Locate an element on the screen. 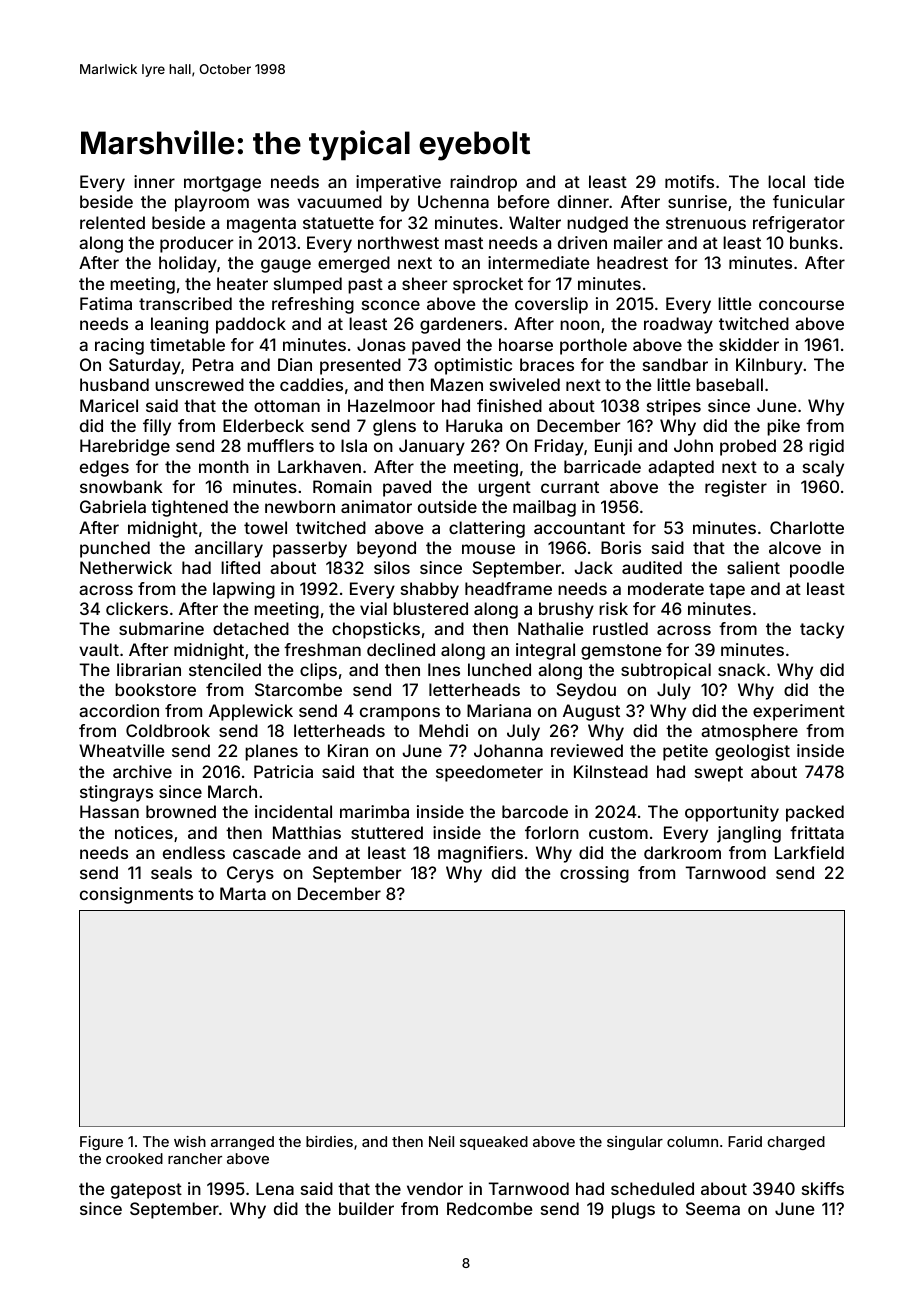  mortgage is located at coordinates (222, 184).
